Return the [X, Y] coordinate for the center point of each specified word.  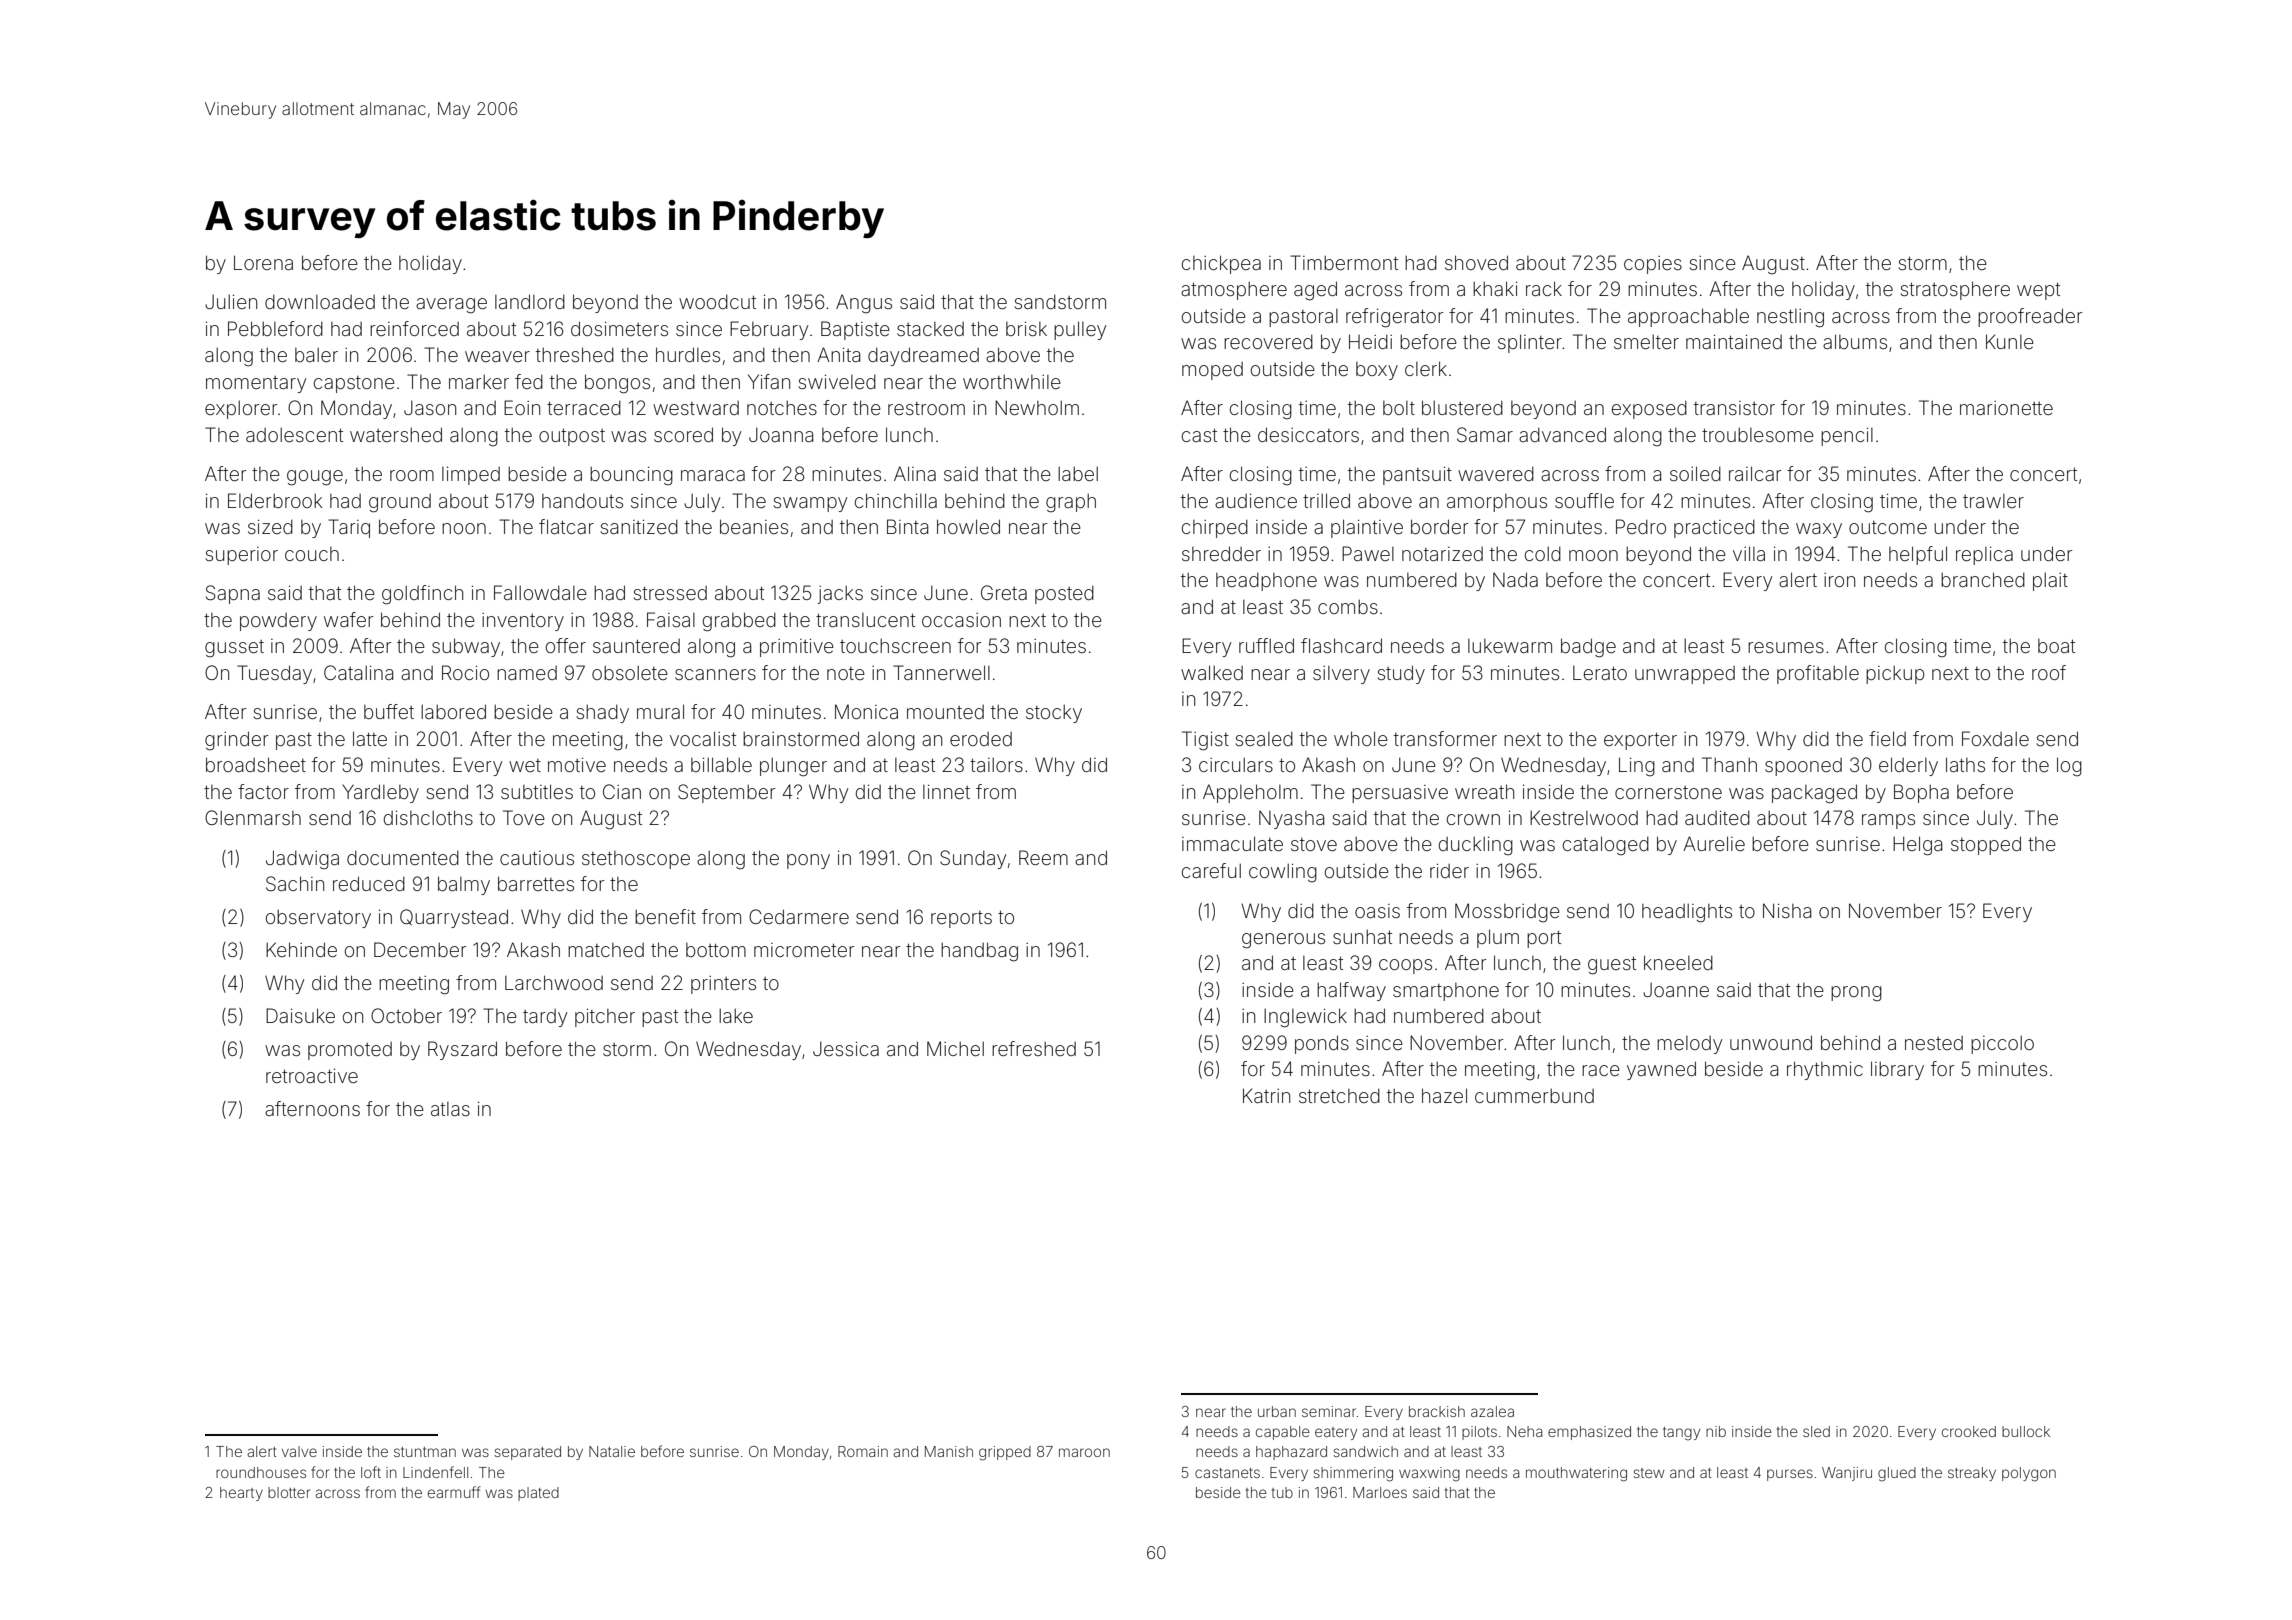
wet [525, 765]
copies [1653, 265]
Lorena [263, 262]
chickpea [1221, 264]
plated [538, 1494]
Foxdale [1995, 738]
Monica [866, 711]
